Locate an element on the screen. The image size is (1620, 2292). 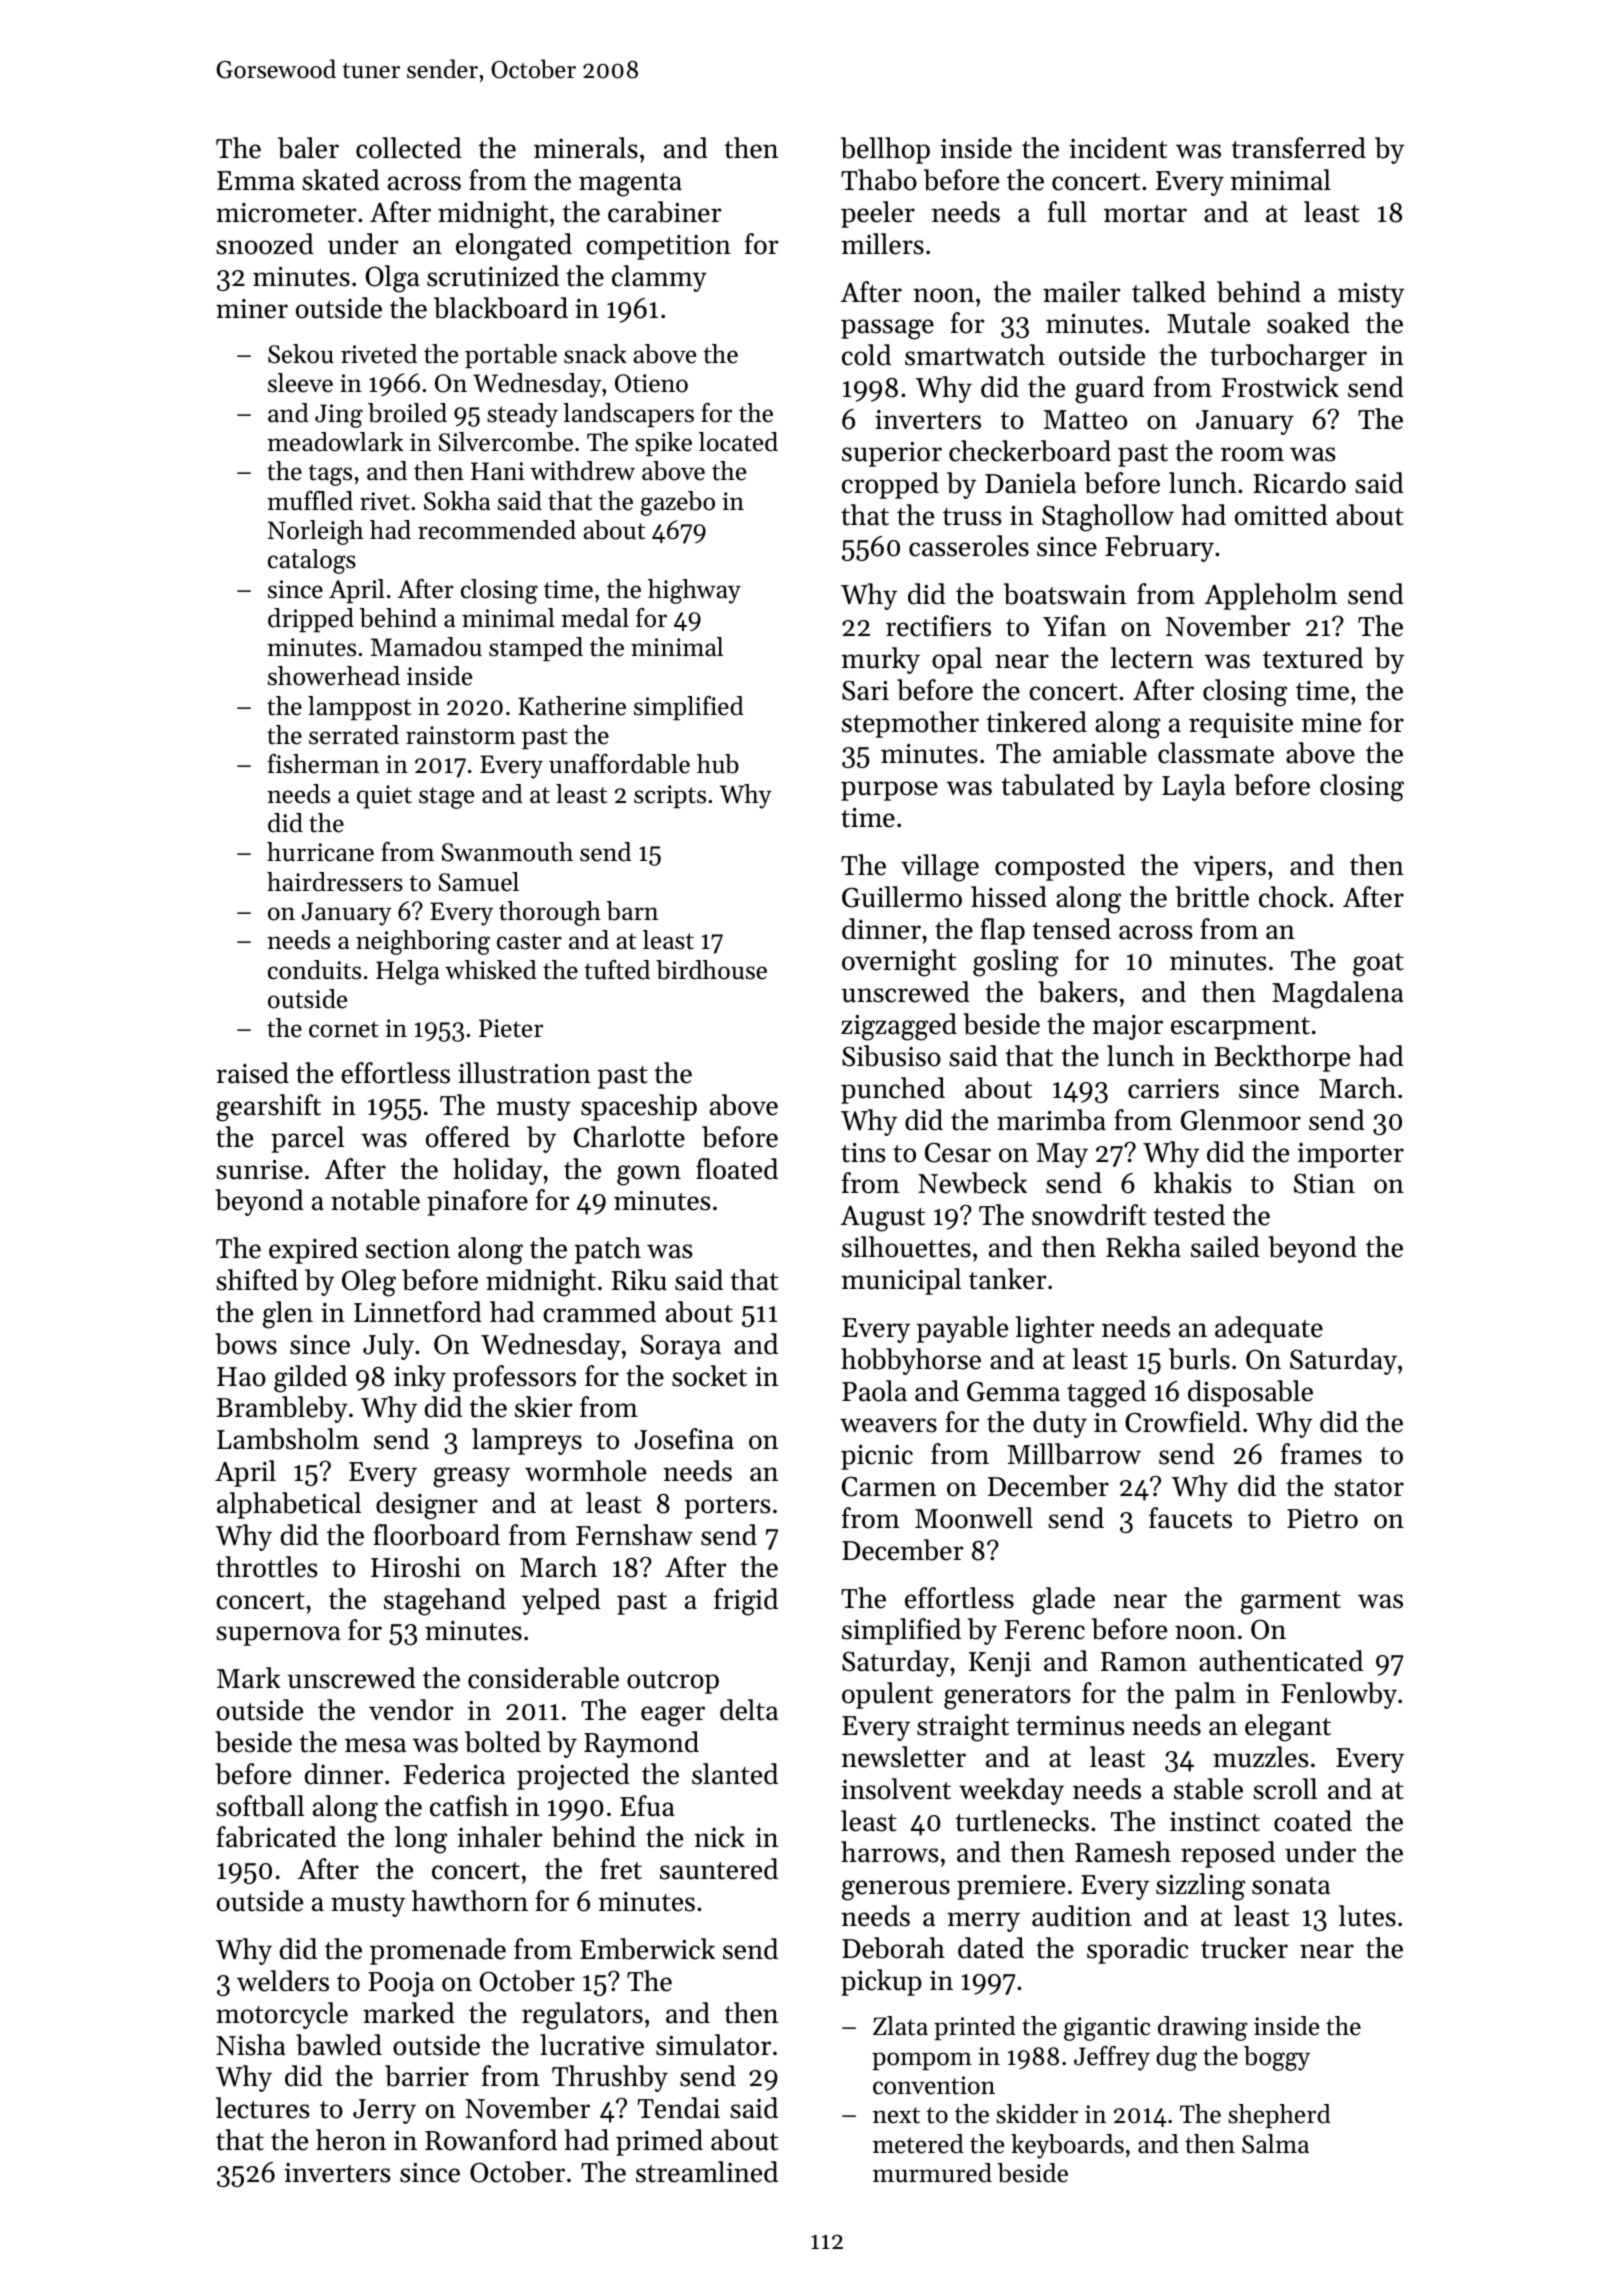
lectures is located at coordinates (263, 2108).
